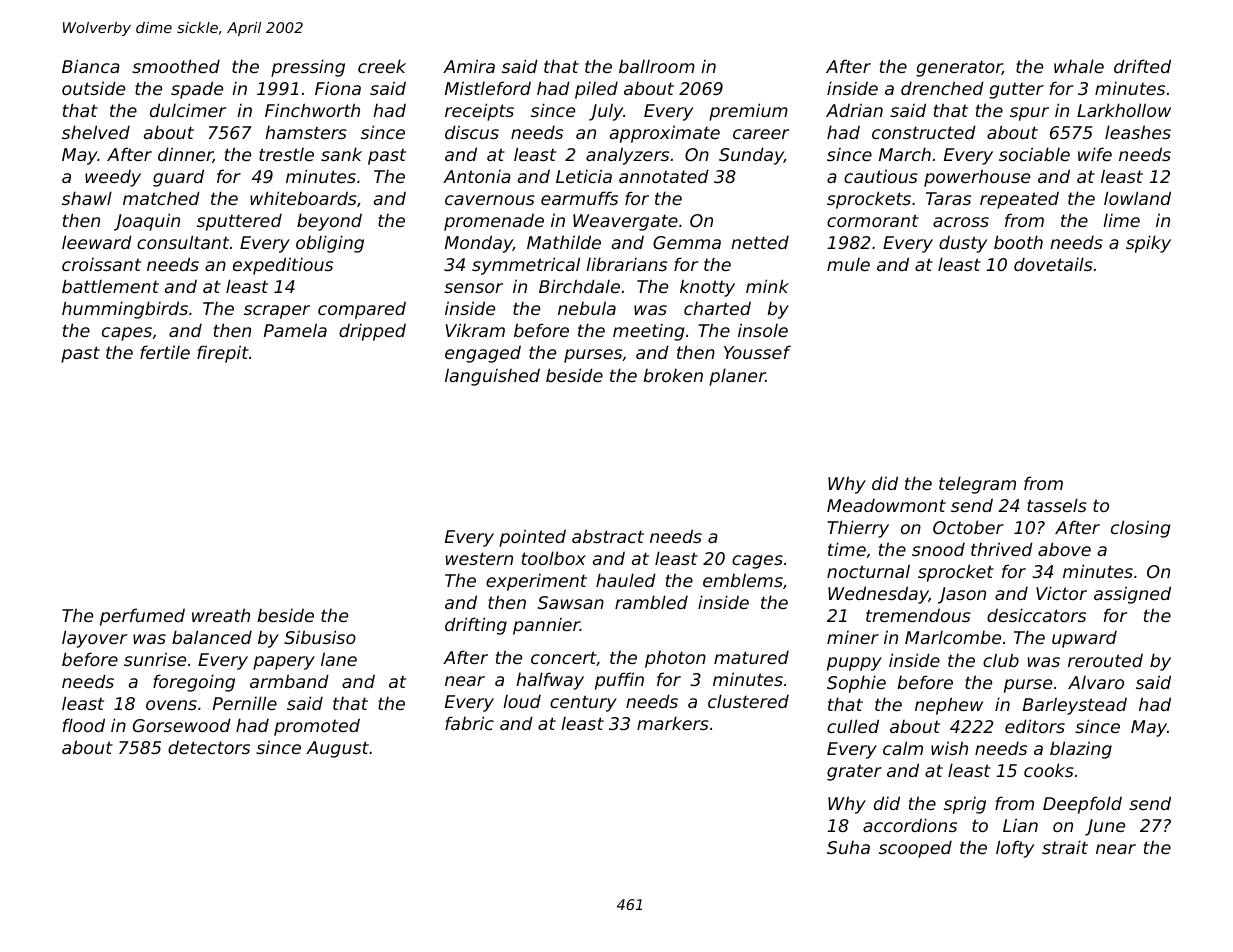 The height and width of the screenshot is (952, 1233). I want to click on Meadowmont, so click(886, 505).
